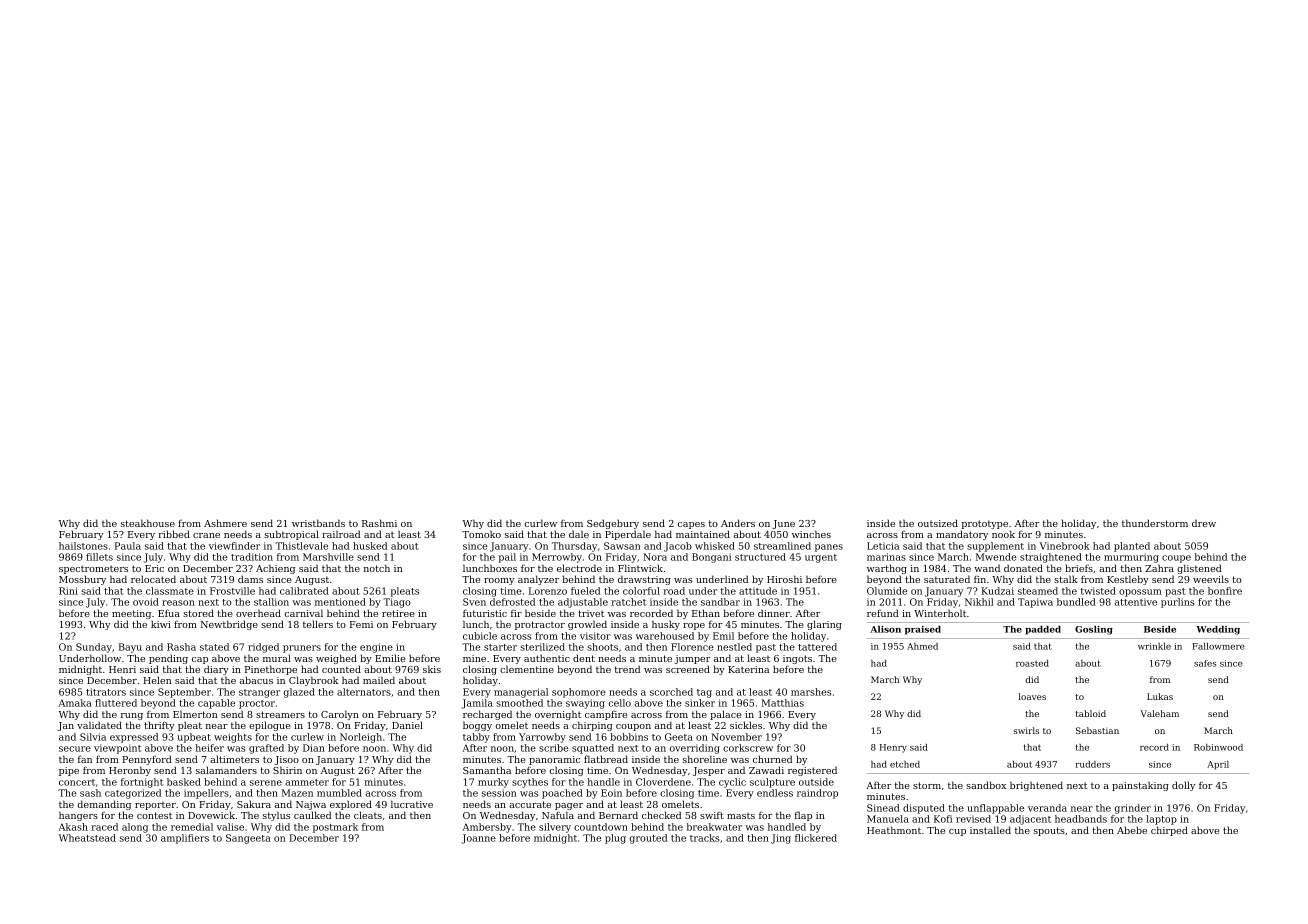  I want to click on loaves, so click(1032, 696).
